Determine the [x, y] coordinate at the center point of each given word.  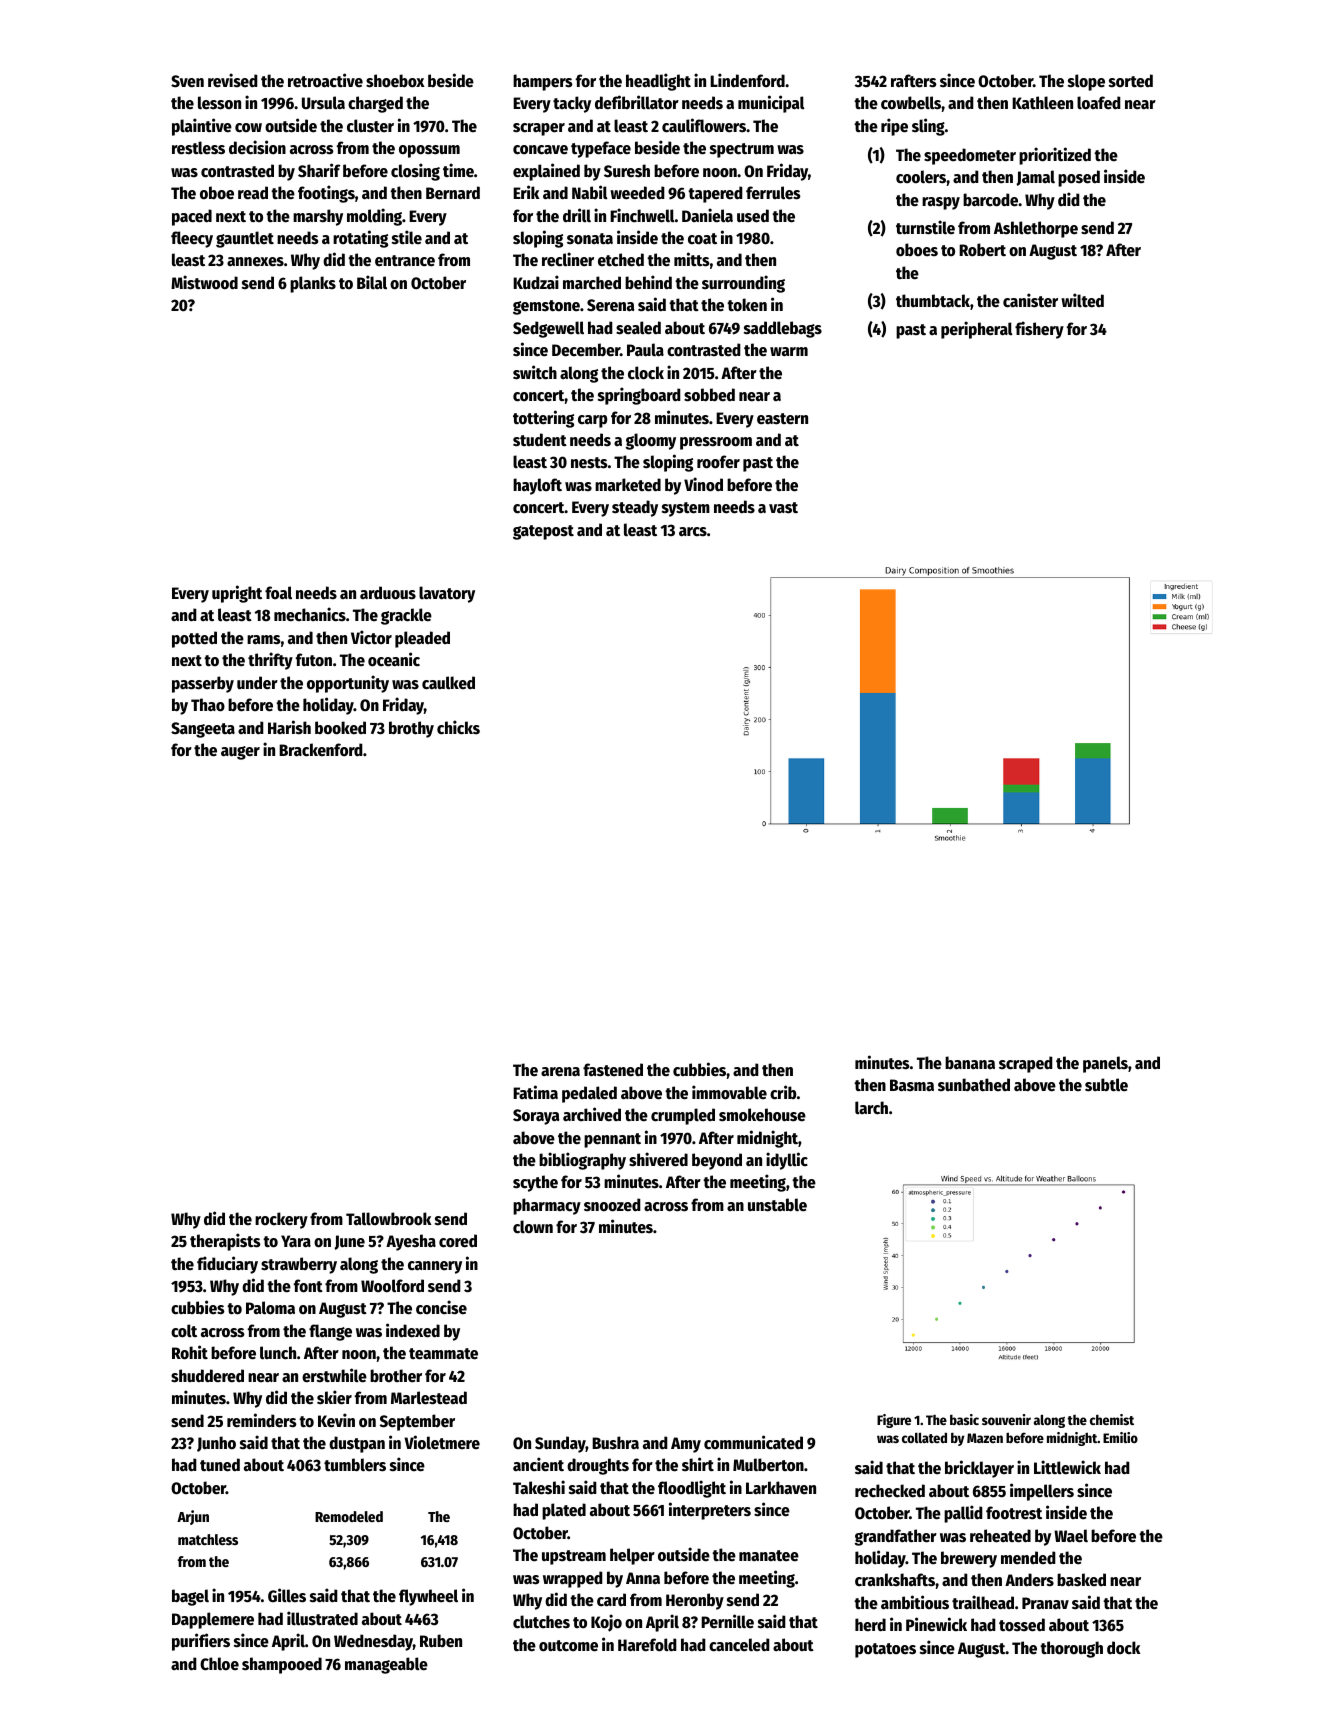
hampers [543, 82]
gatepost [543, 532]
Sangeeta [203, 730]
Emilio [1120, 1437]
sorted [1131, 81]
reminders [262, 1420]
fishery [1039, 330]
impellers [1042, 1492]
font [308, 1286]
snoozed [612, 1205]
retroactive [325, 80]
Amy [686, 1445]
